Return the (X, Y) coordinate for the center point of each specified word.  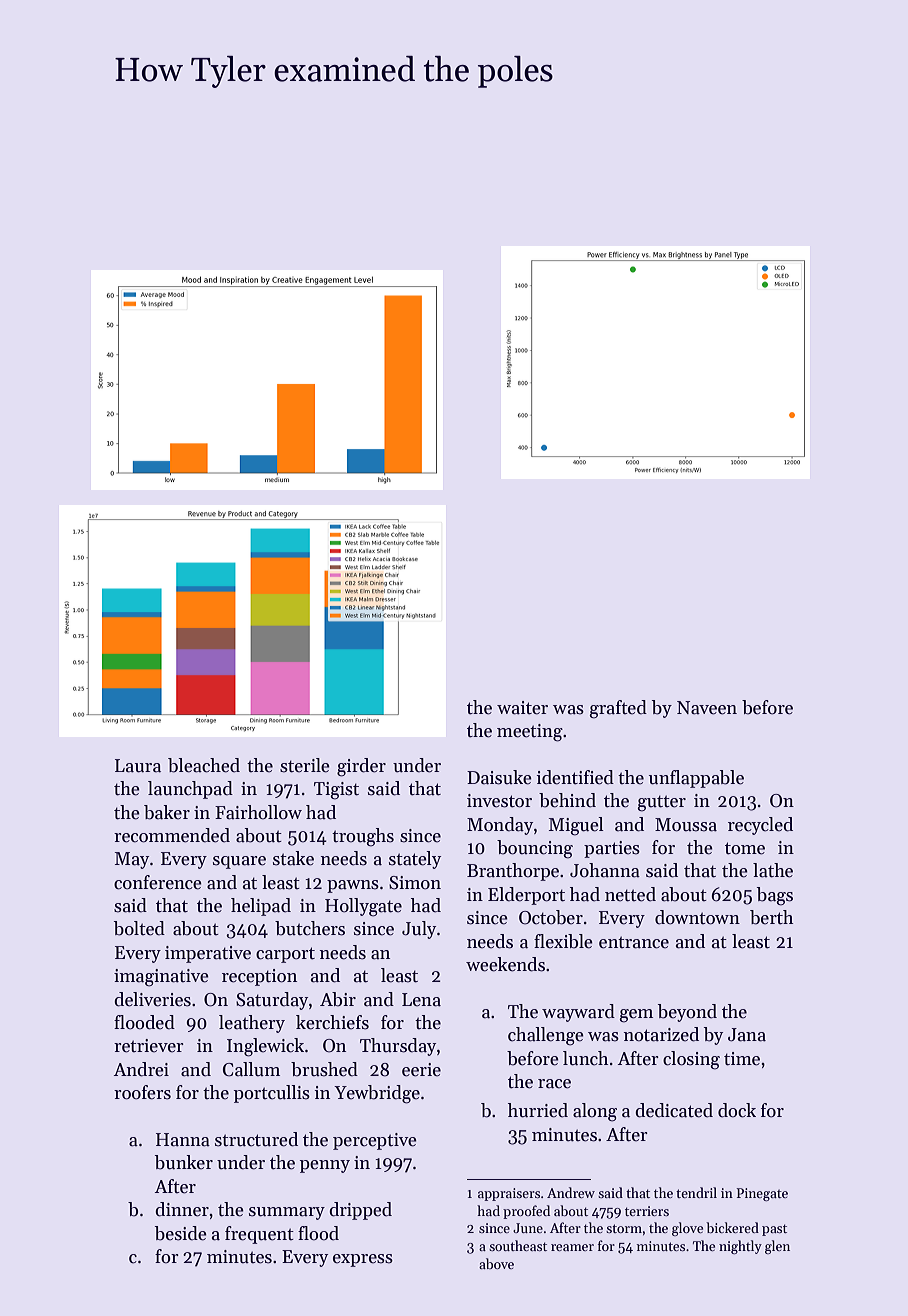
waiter (522, 708)
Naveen (707, 708)
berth (771, 917)
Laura (138, 766)
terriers (647, 1211)
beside (181, 1233)
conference (158, 882)
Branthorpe (513, 872)
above (496, 1263)
